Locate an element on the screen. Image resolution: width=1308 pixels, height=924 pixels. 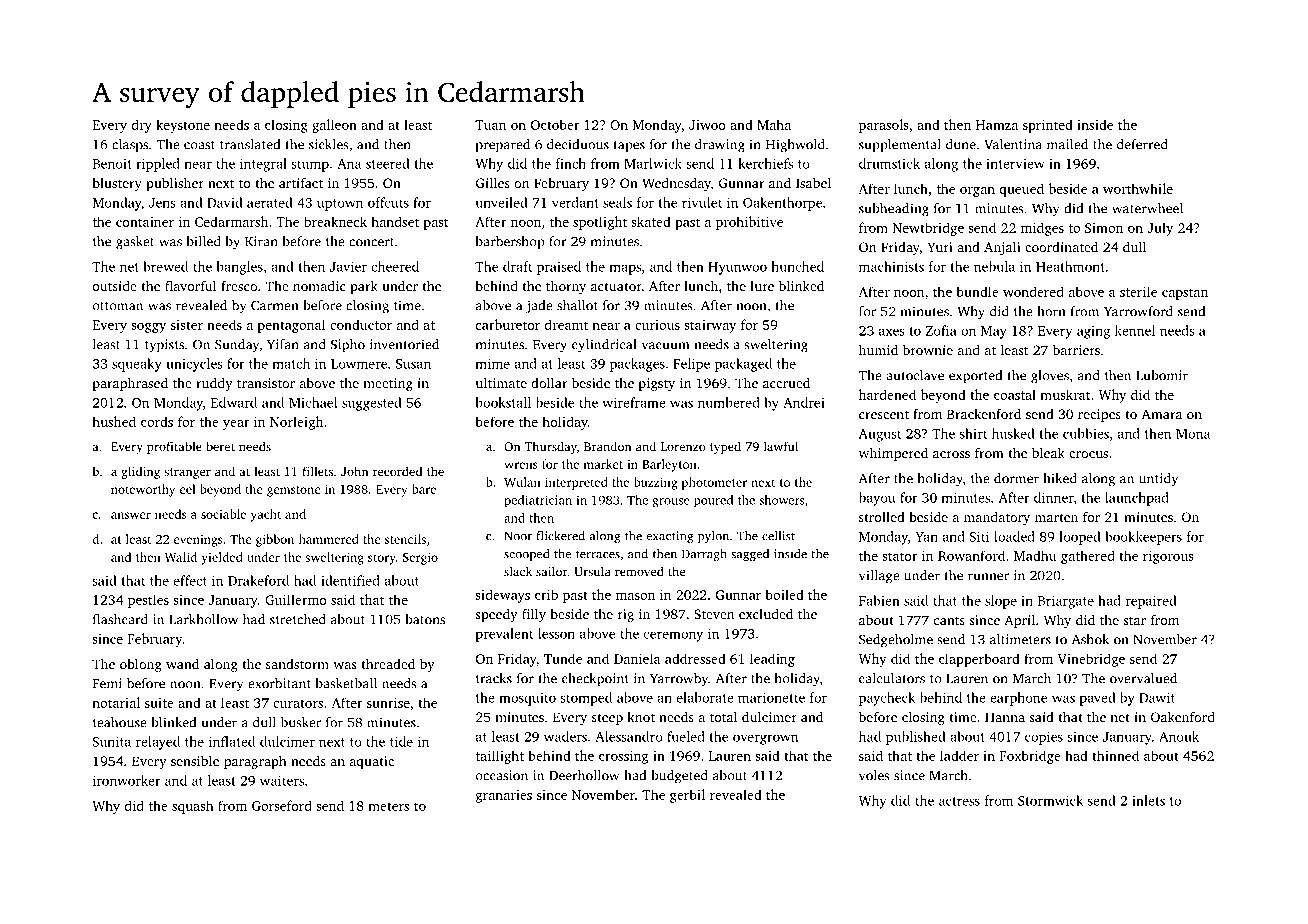
Sipho is located at coordinates (348, 346).
